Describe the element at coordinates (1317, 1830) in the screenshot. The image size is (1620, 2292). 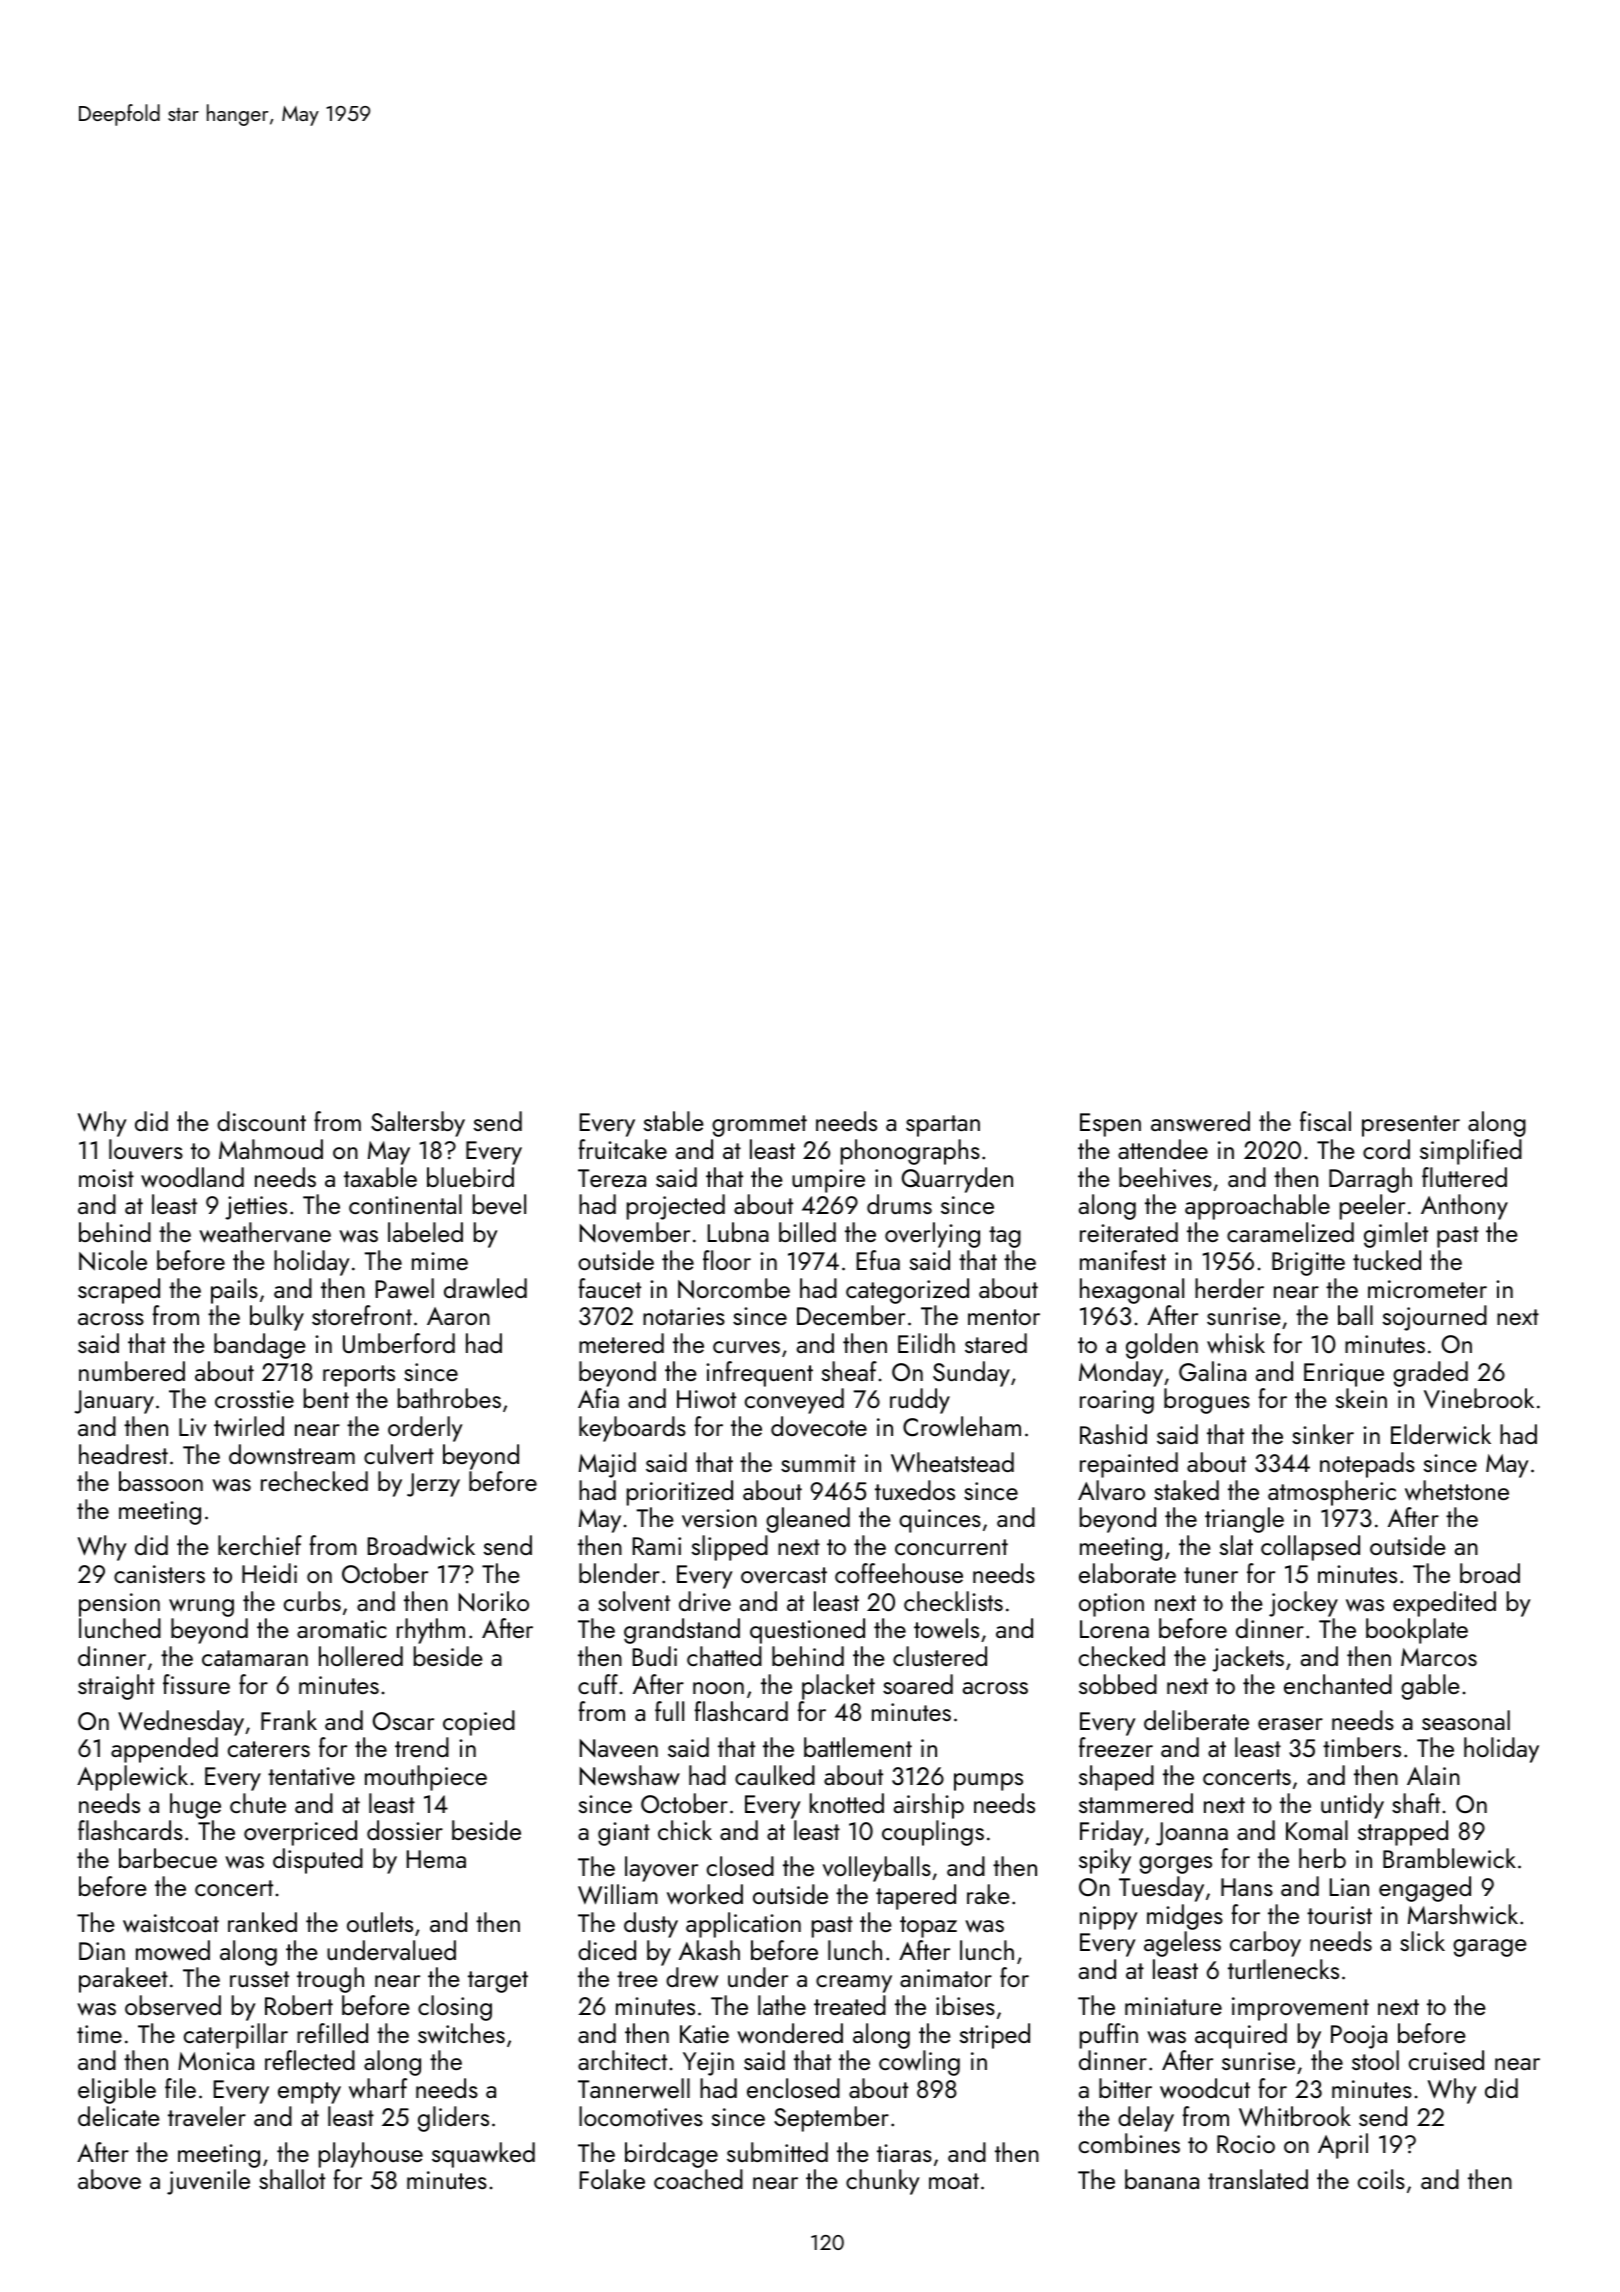
I see `Komal` at that location.
